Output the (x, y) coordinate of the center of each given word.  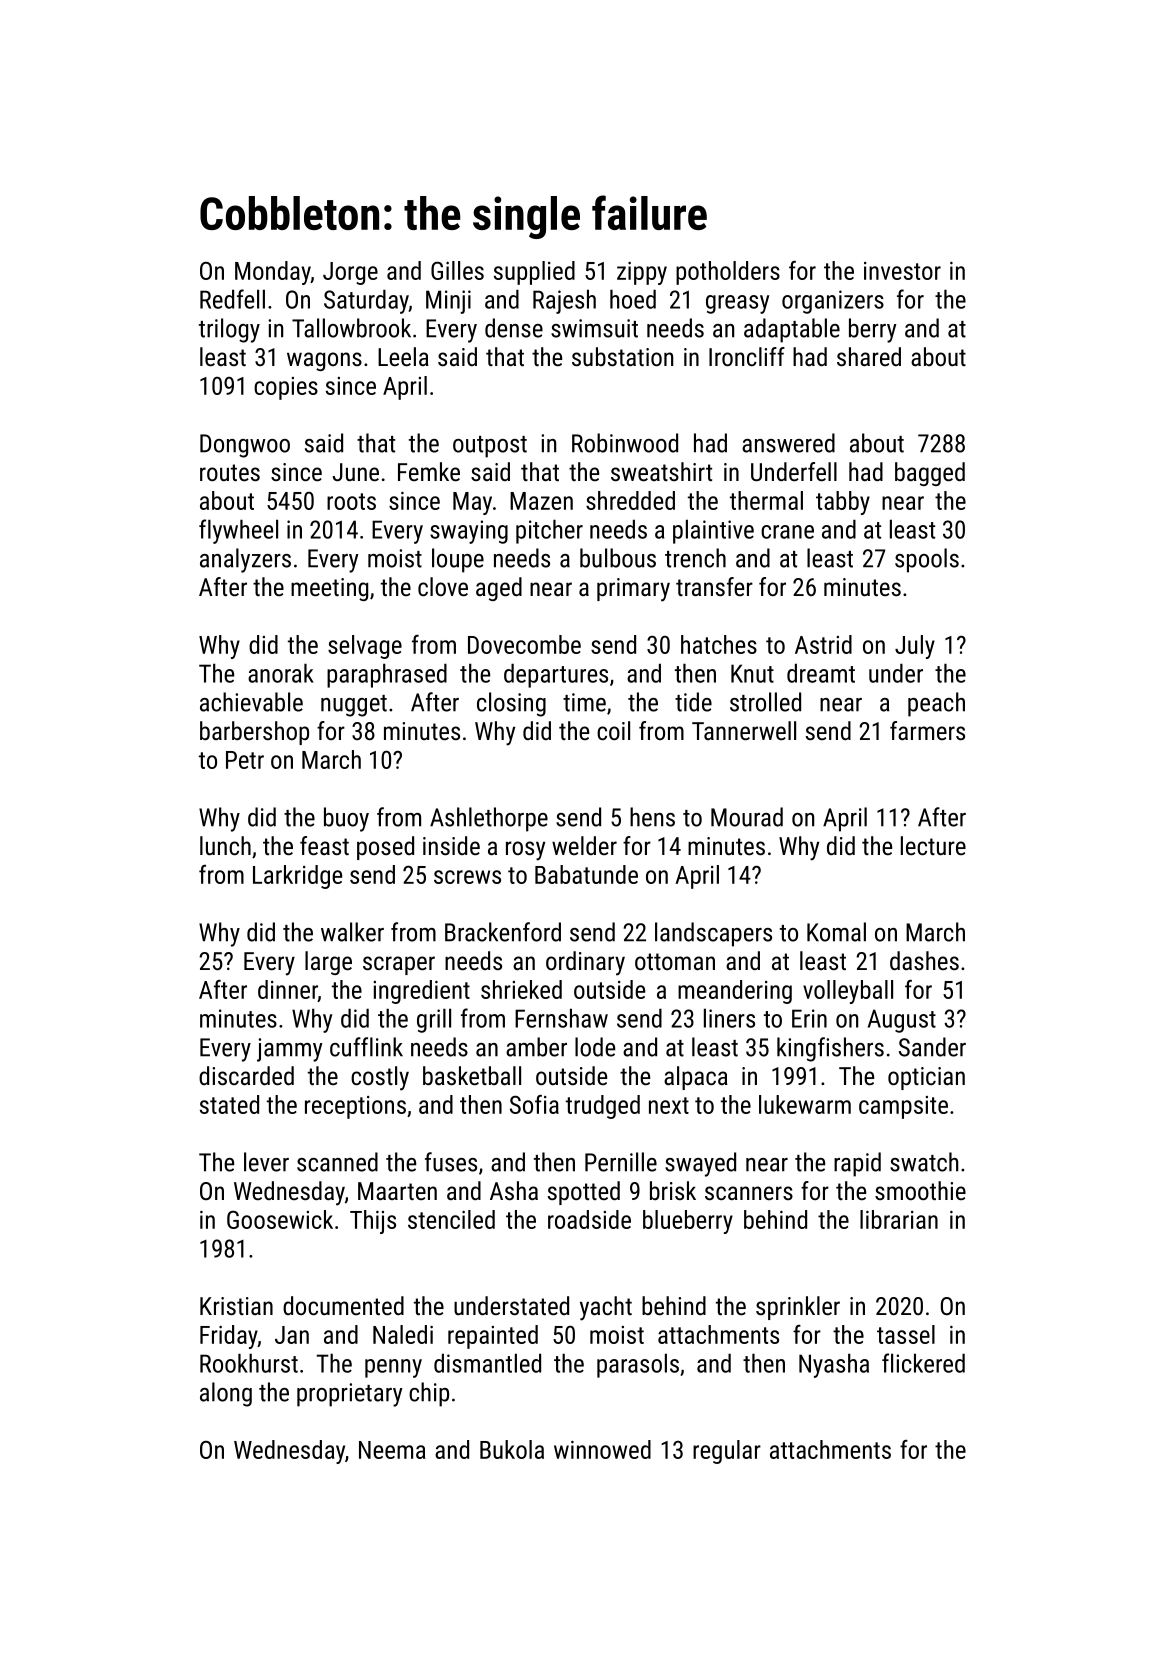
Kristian (236, 1306)
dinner (288, 989)
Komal (836, 932)
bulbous (618, 558)
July (915, 647)
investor (902, 271)
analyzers (245, 560)
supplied (534, 273)
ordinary (585, 963)
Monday (273, 273)
